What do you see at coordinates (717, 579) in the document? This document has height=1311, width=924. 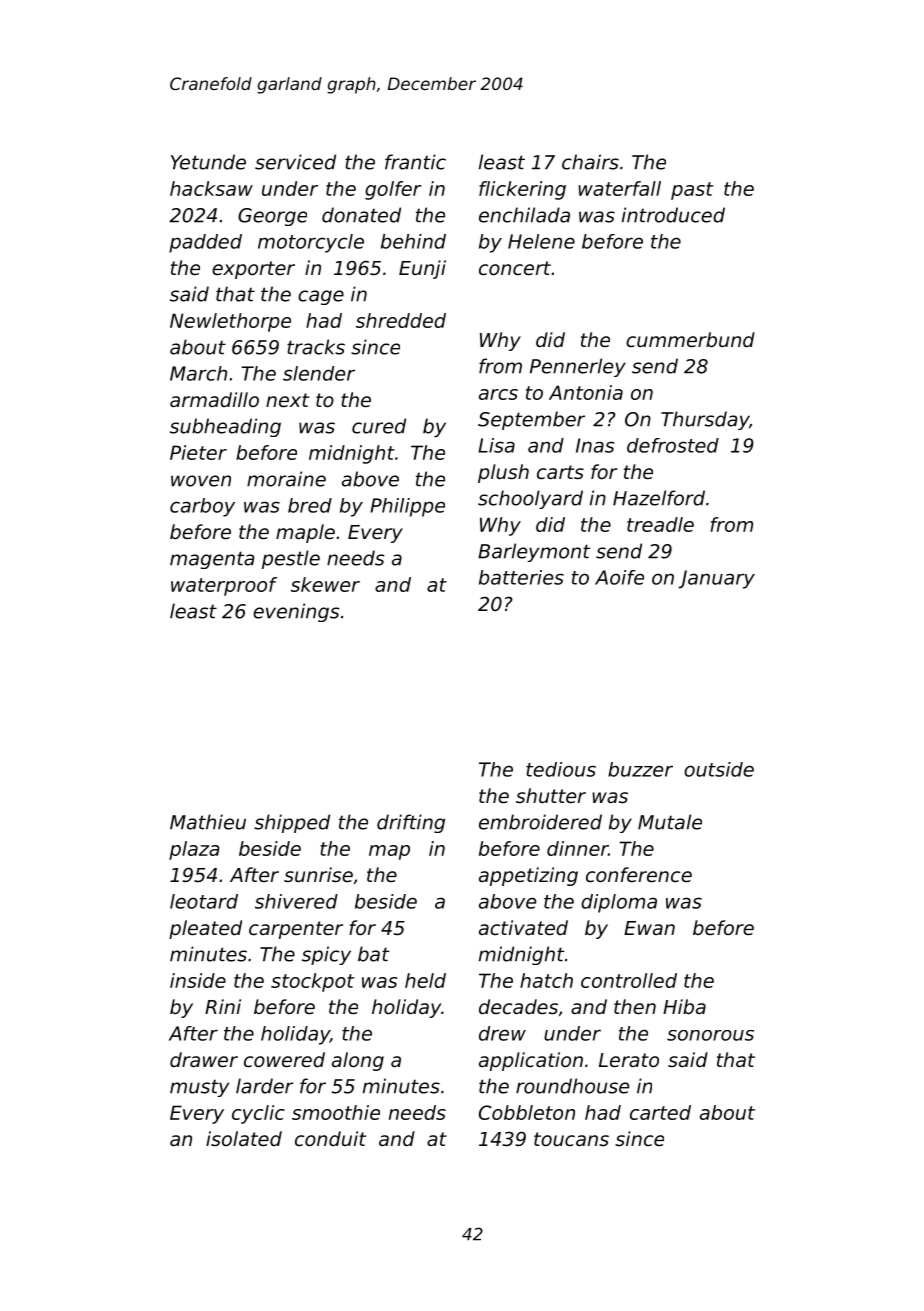 I see `January` at bounding box center [717, 579].
